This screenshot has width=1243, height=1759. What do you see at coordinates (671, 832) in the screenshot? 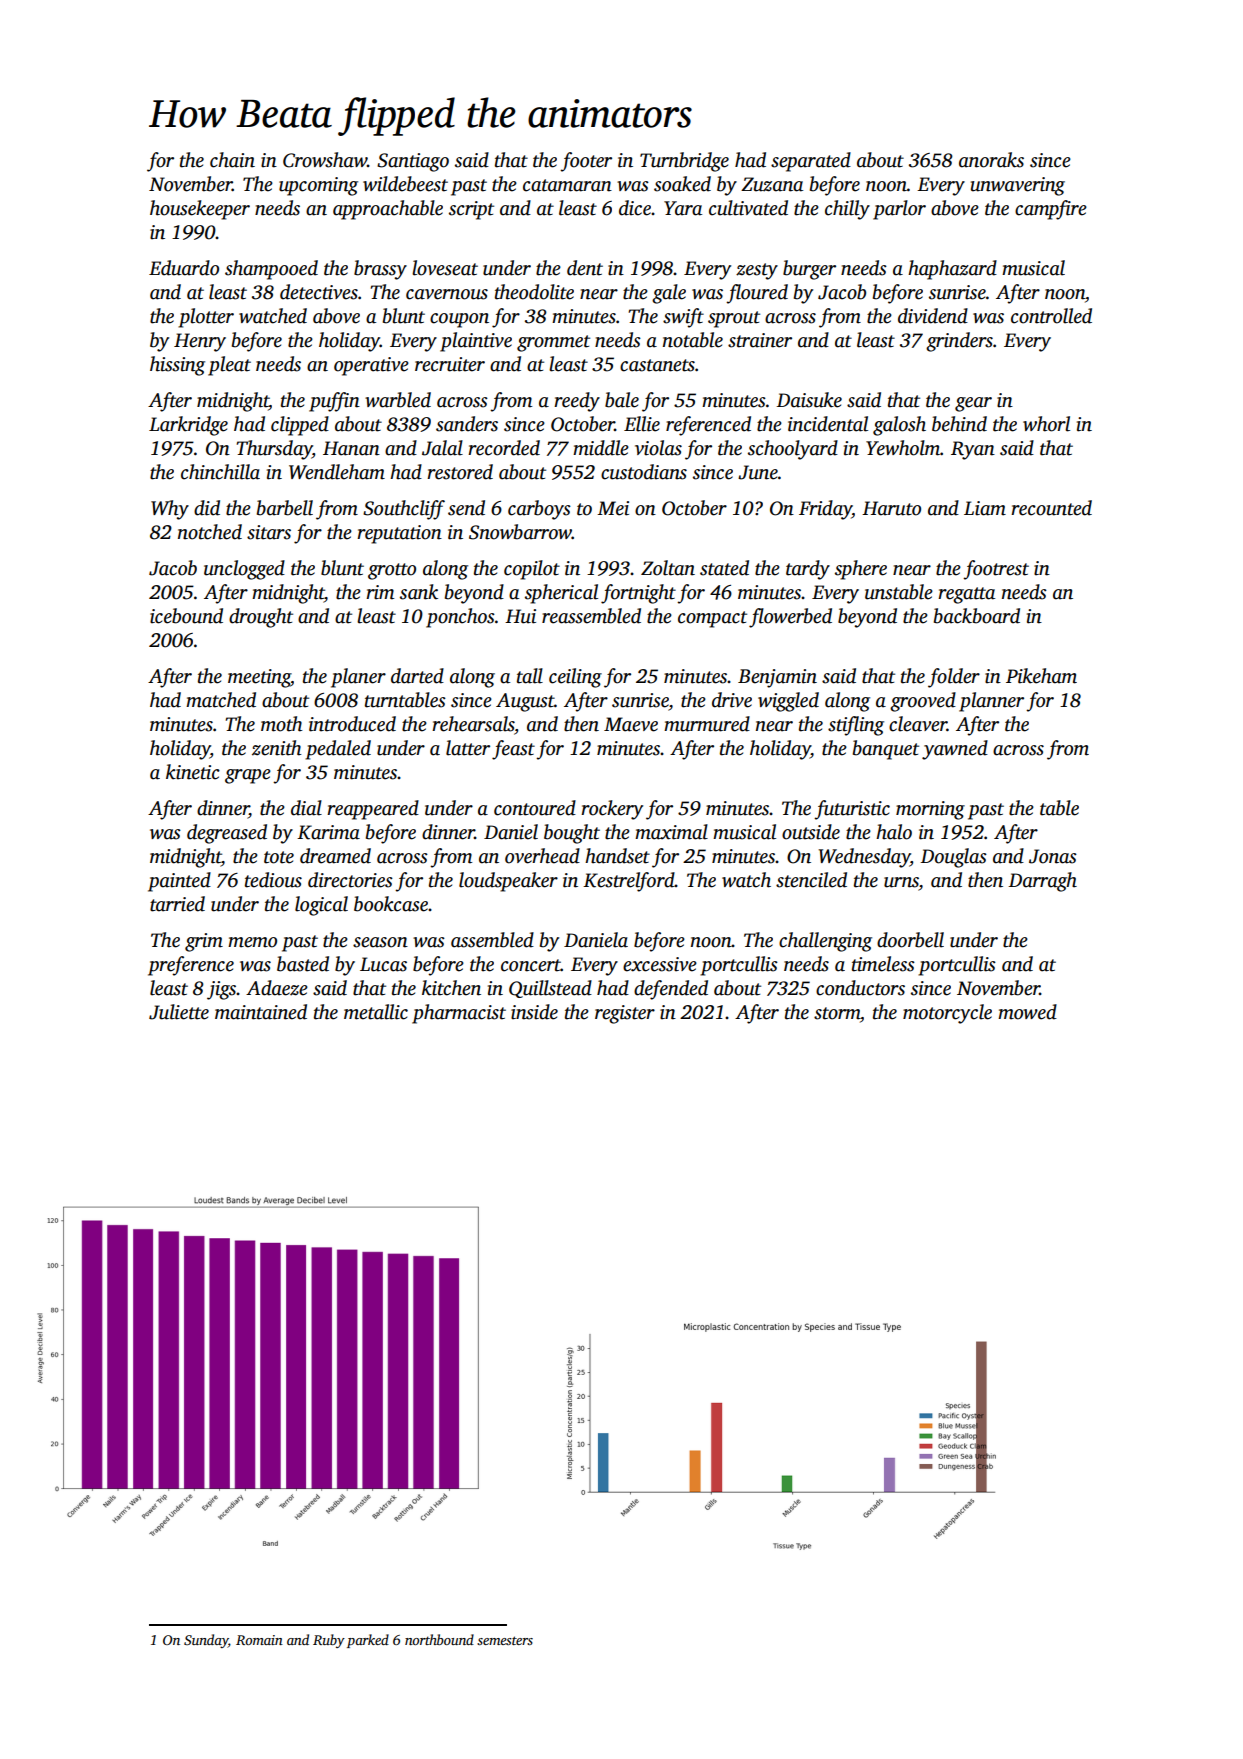
I see `maximal` at bounding box center [671, 832].
